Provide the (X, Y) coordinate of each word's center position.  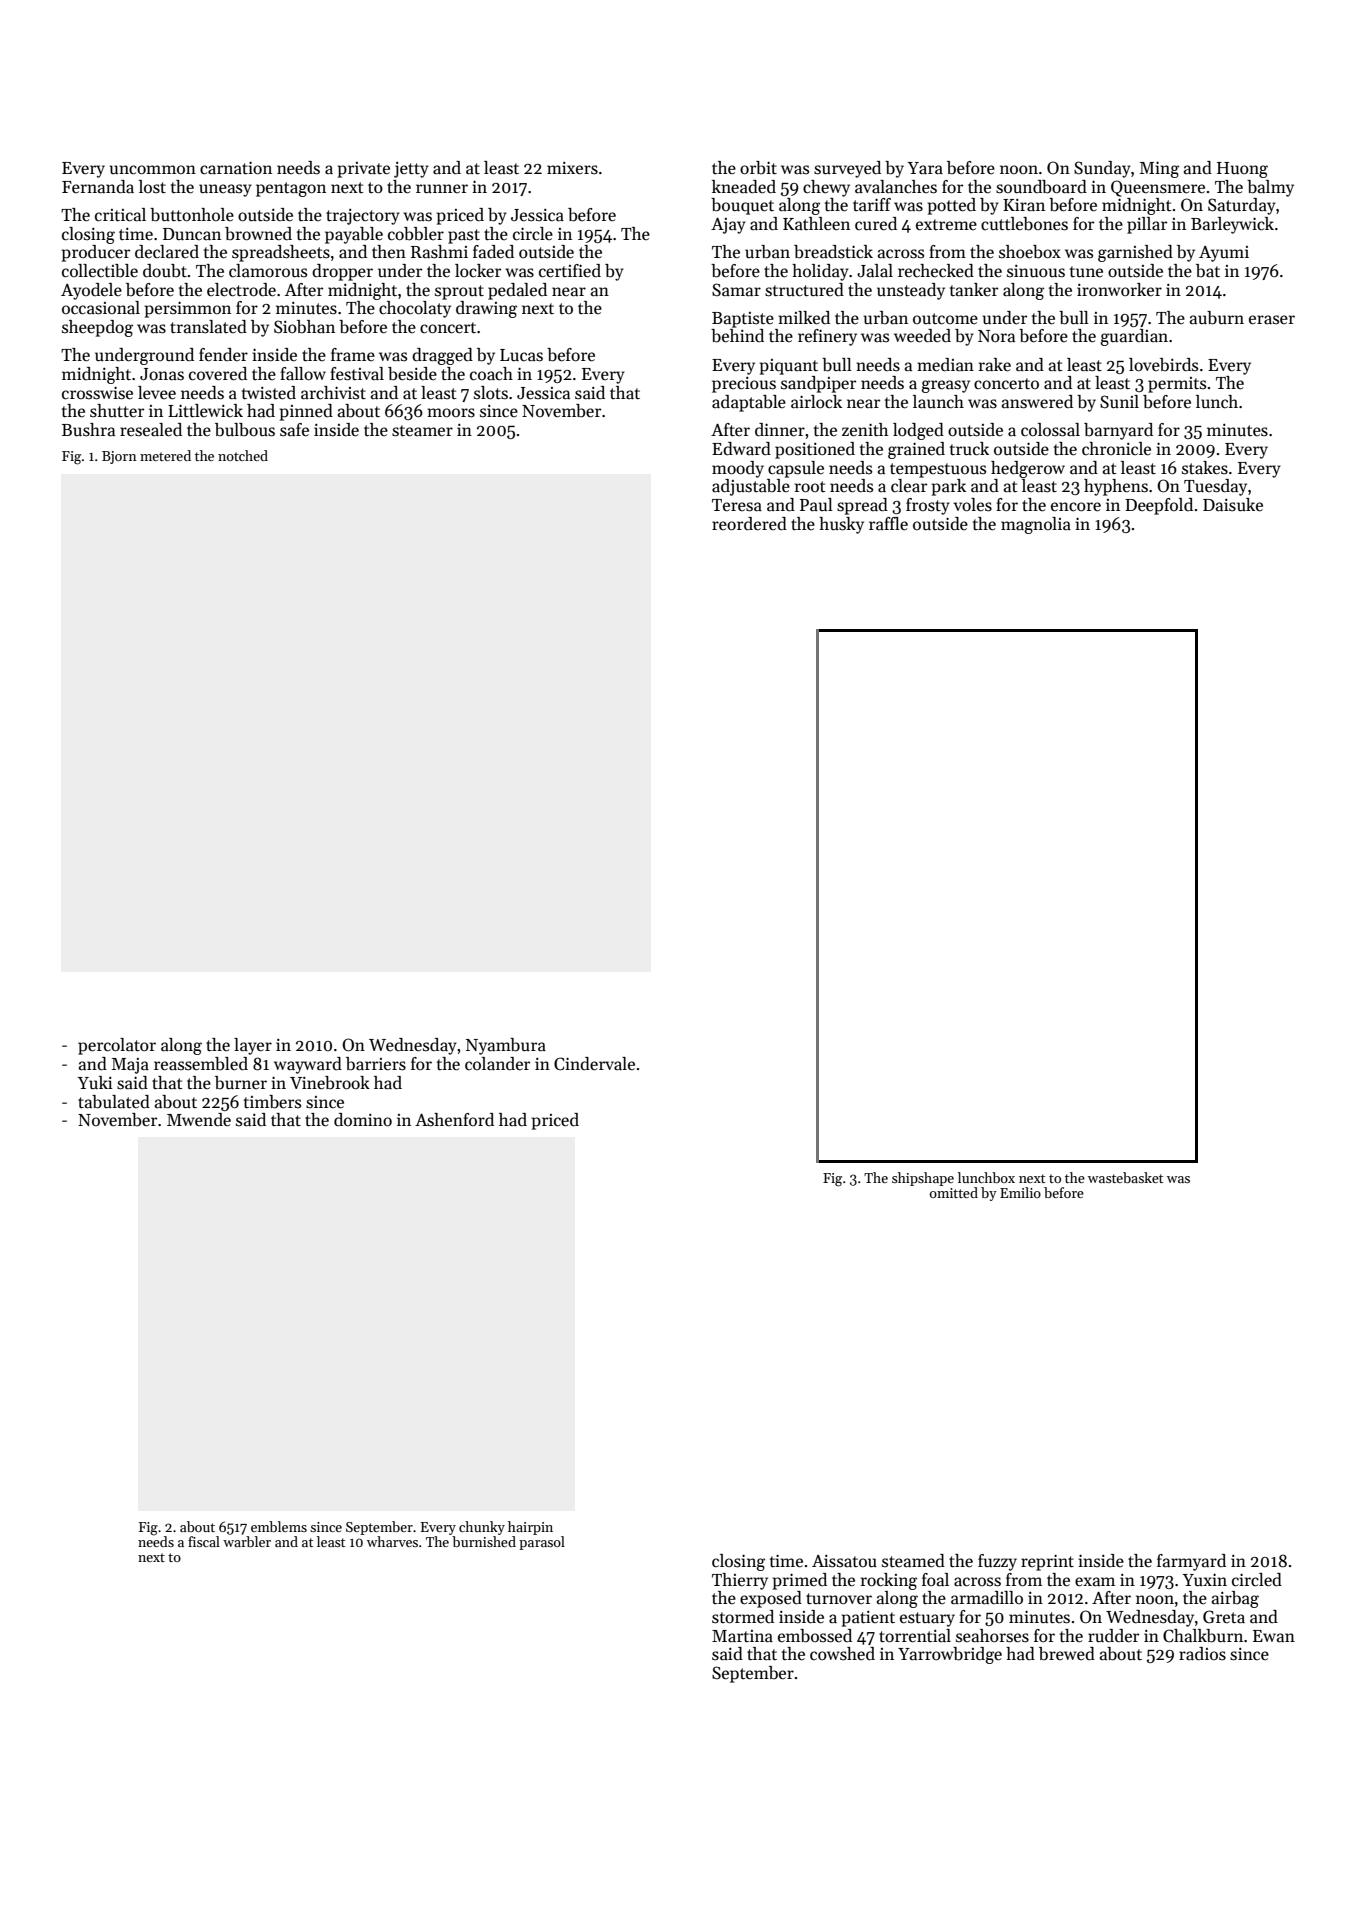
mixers (572, 168)
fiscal (204, 1541)
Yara (925, 168)
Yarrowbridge (950, 1655)
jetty (411, 170)
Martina (742, 1636)
